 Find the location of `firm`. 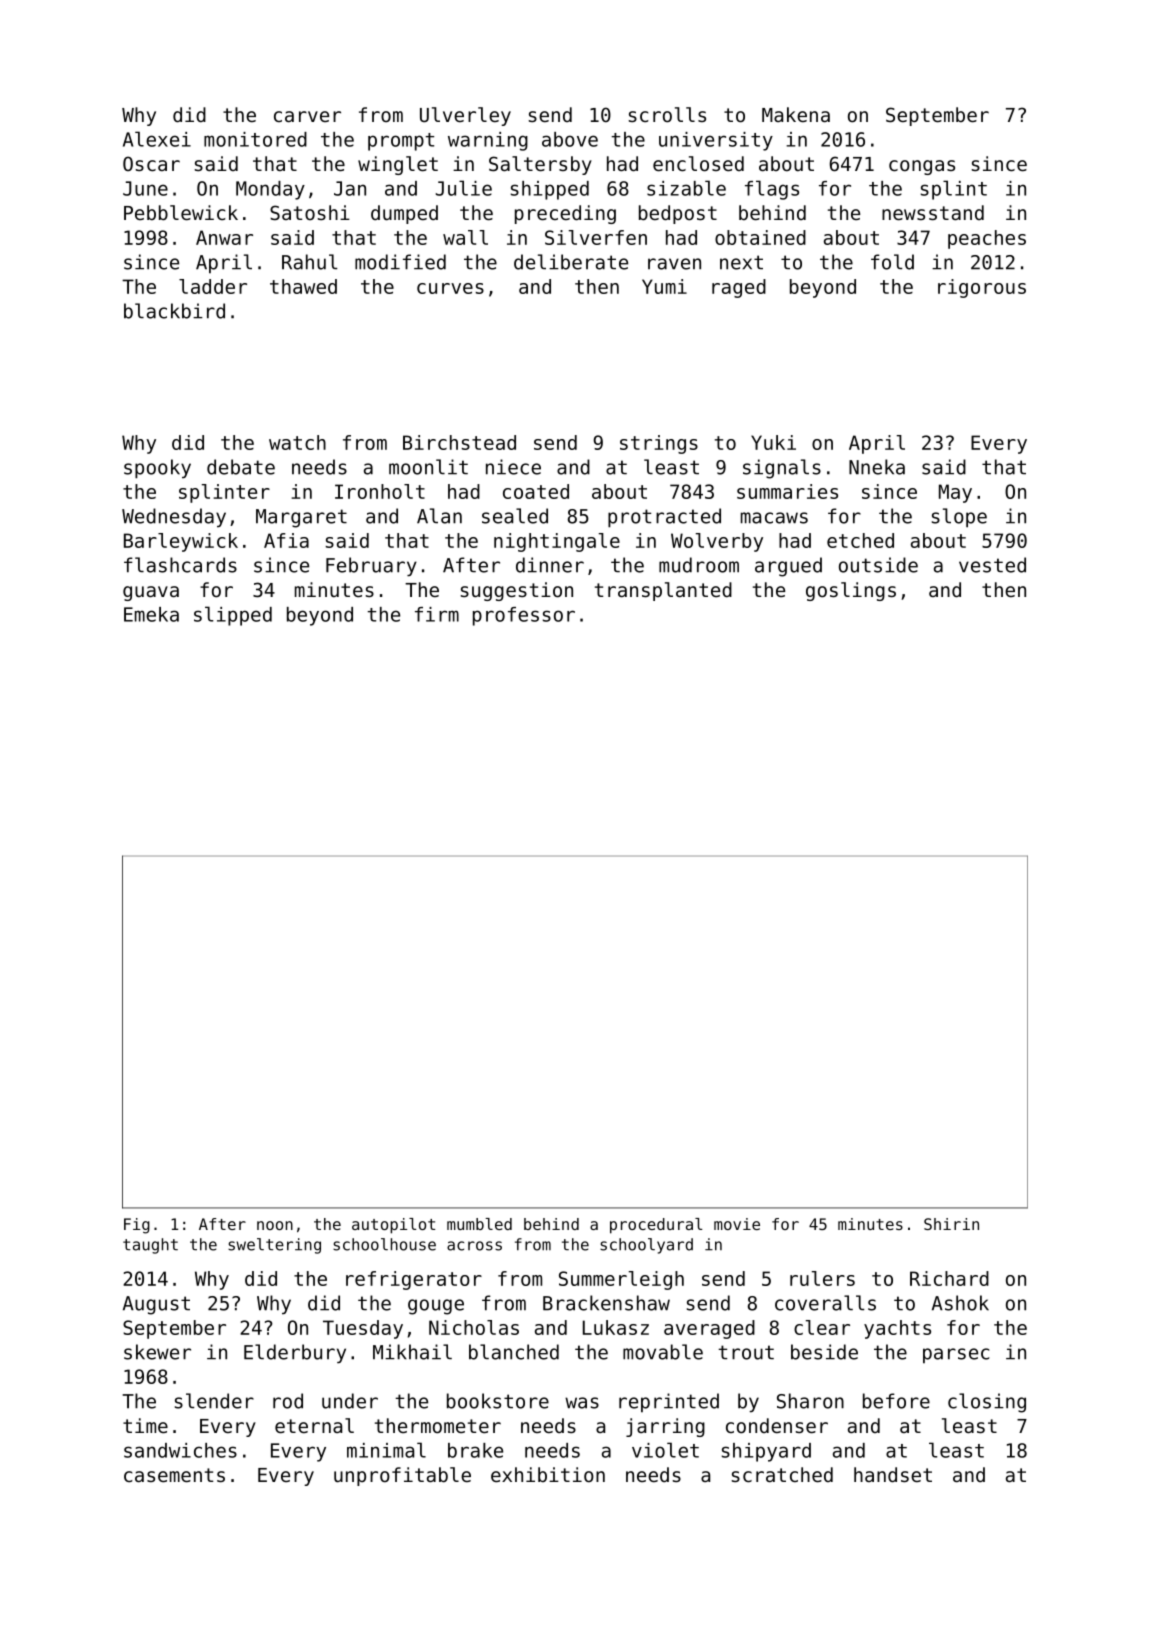

firm is located at coordinates (437, 614).
